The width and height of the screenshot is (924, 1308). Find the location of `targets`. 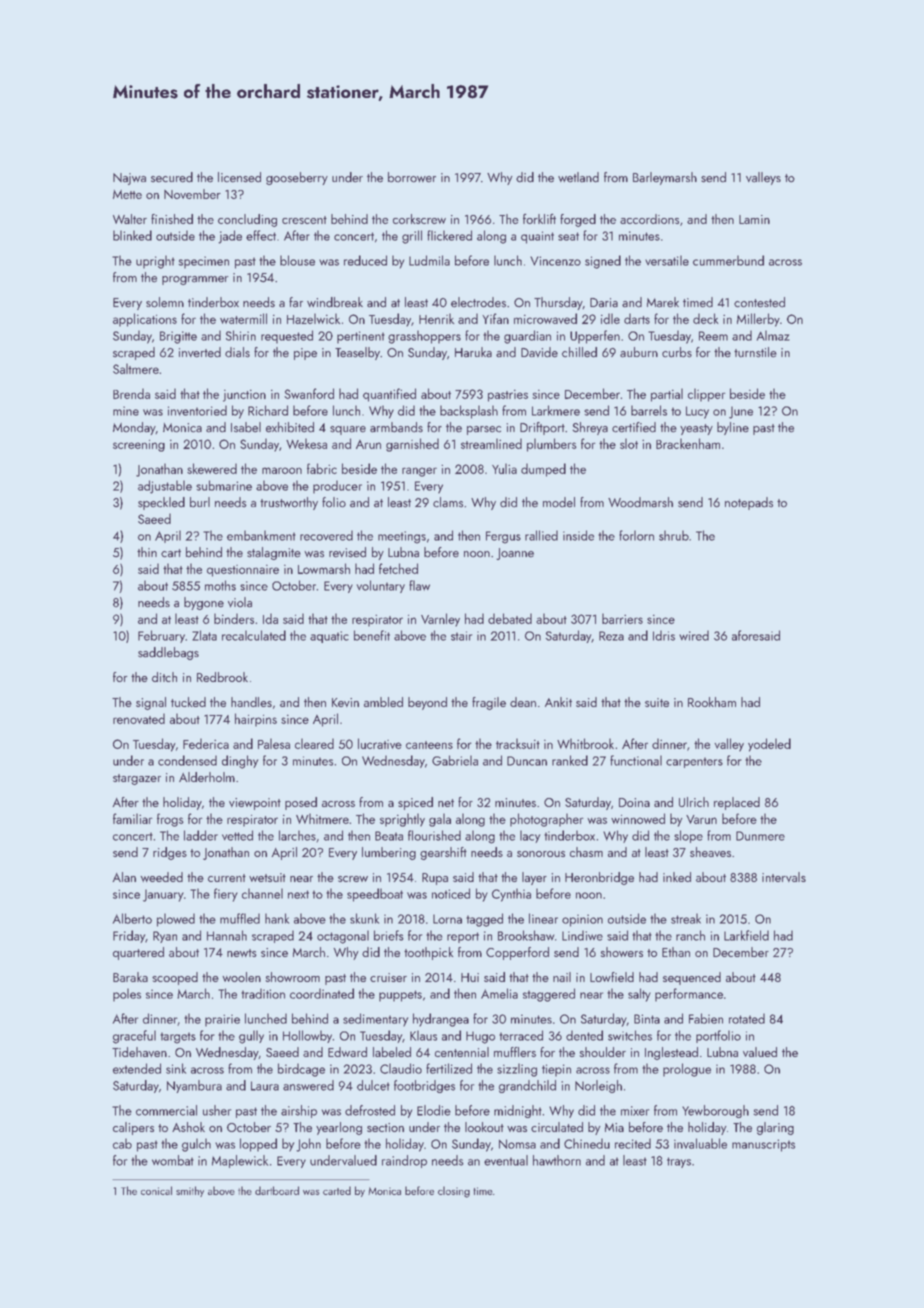

targets is located at coordinates (178, 1038).
